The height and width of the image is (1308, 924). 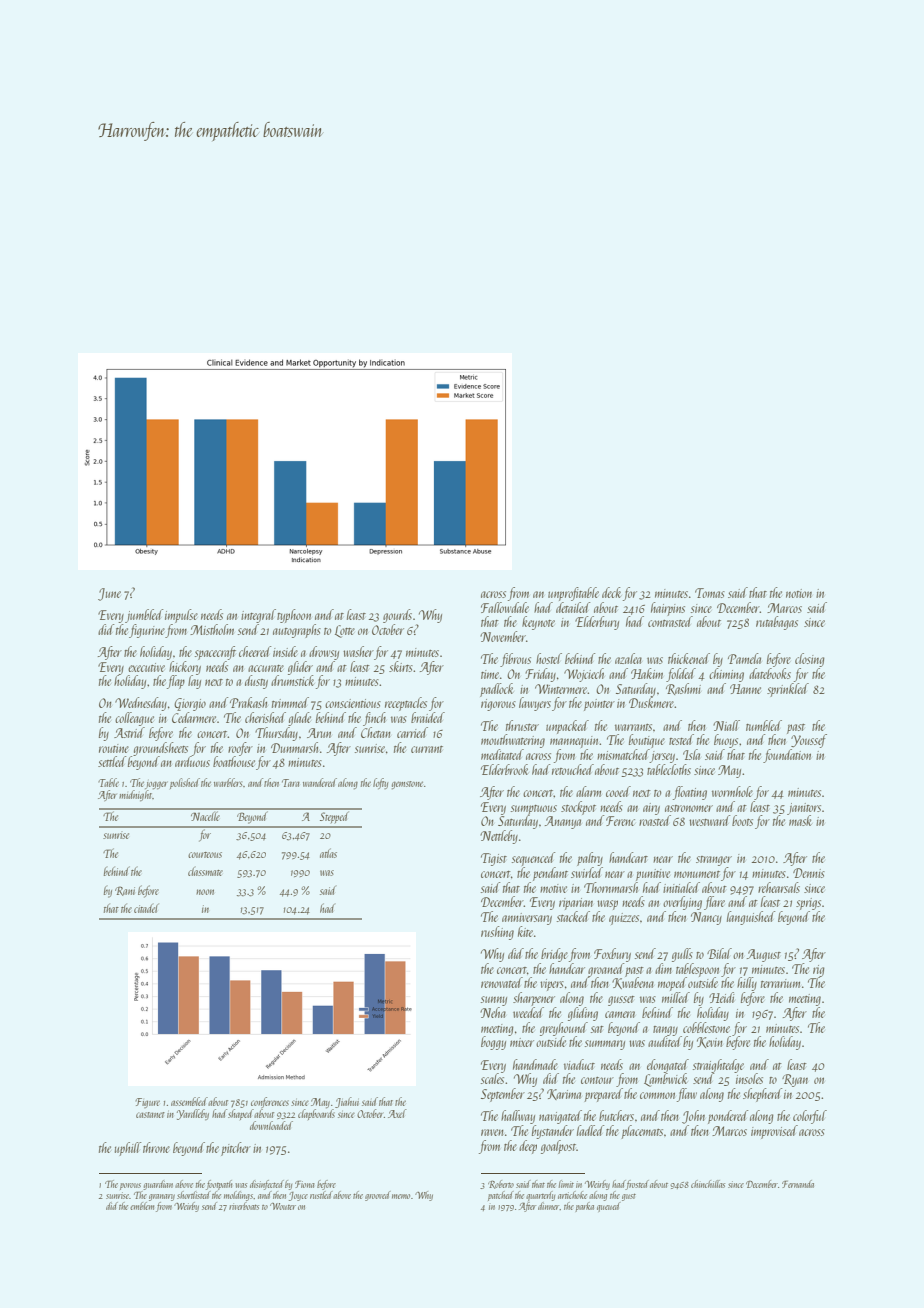 What do you see at coordinates (181, 616) in the image?
I see `impulse` at bounding box center [181, 616].
